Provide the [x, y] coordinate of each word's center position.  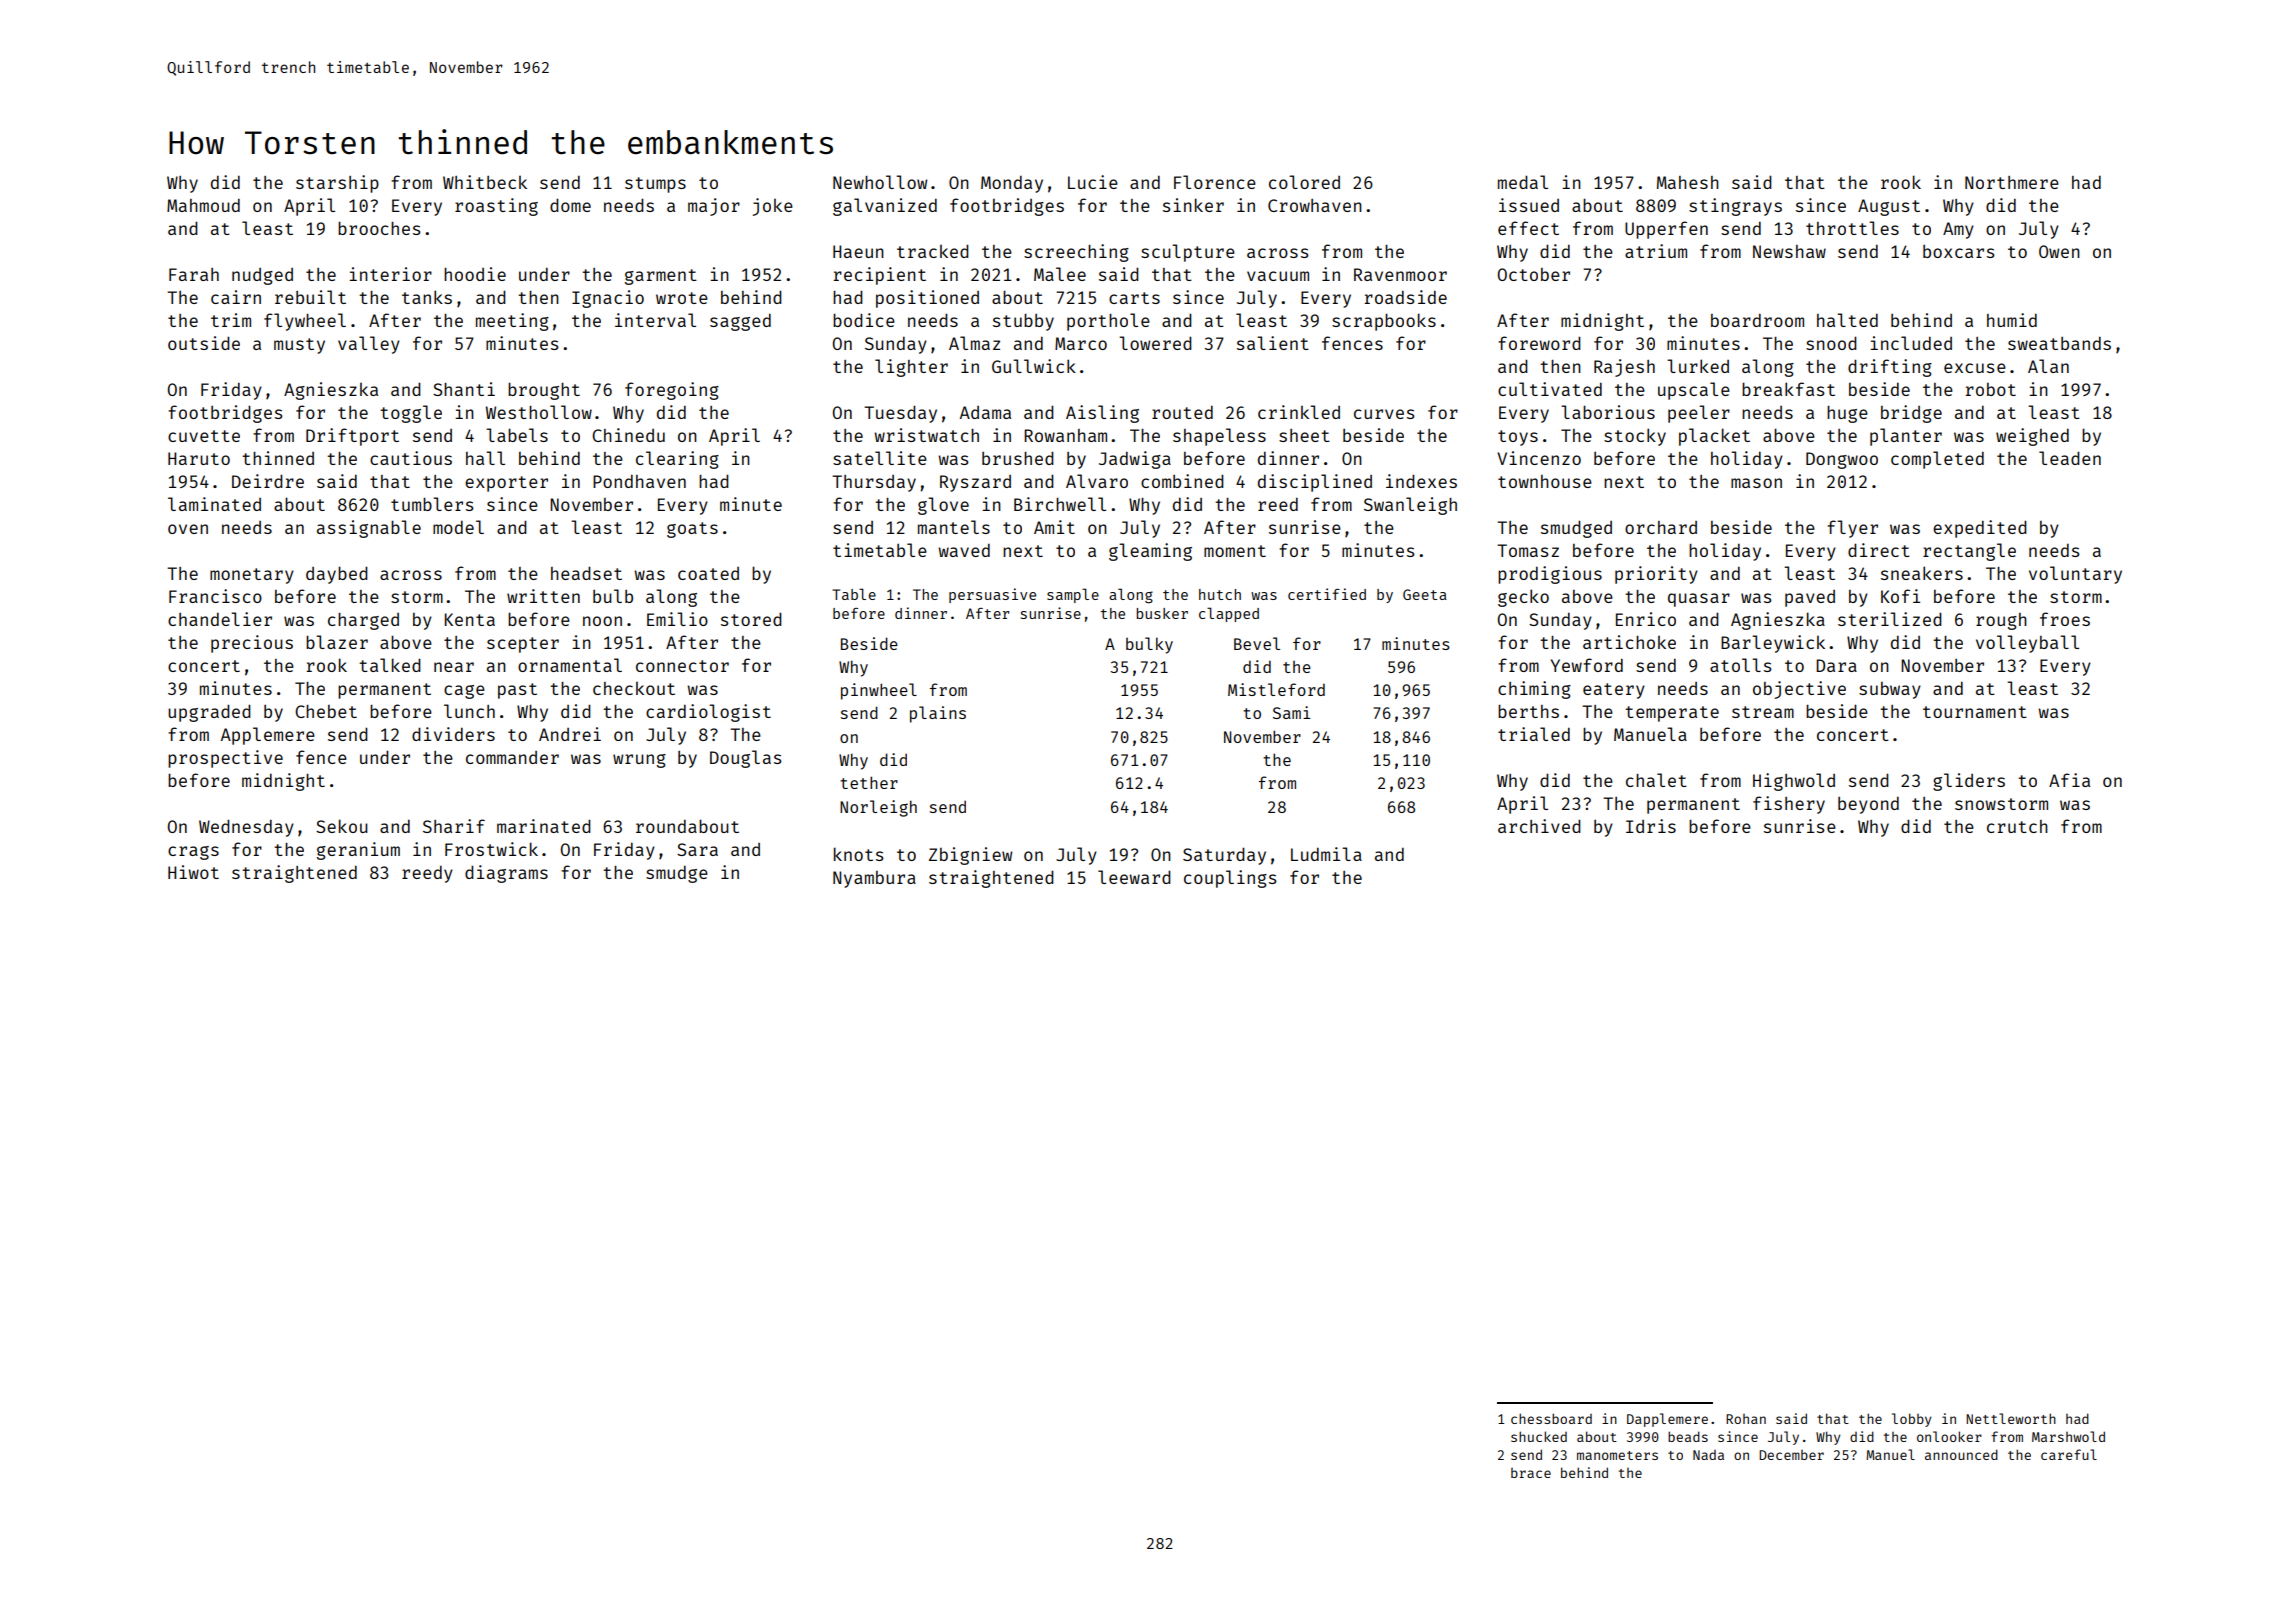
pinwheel [879, 691]
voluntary [2075, 575]
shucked [1539, 1436]
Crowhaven [1315, 205]
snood [1831, 343]
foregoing [672, 391]
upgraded [209, 713]
